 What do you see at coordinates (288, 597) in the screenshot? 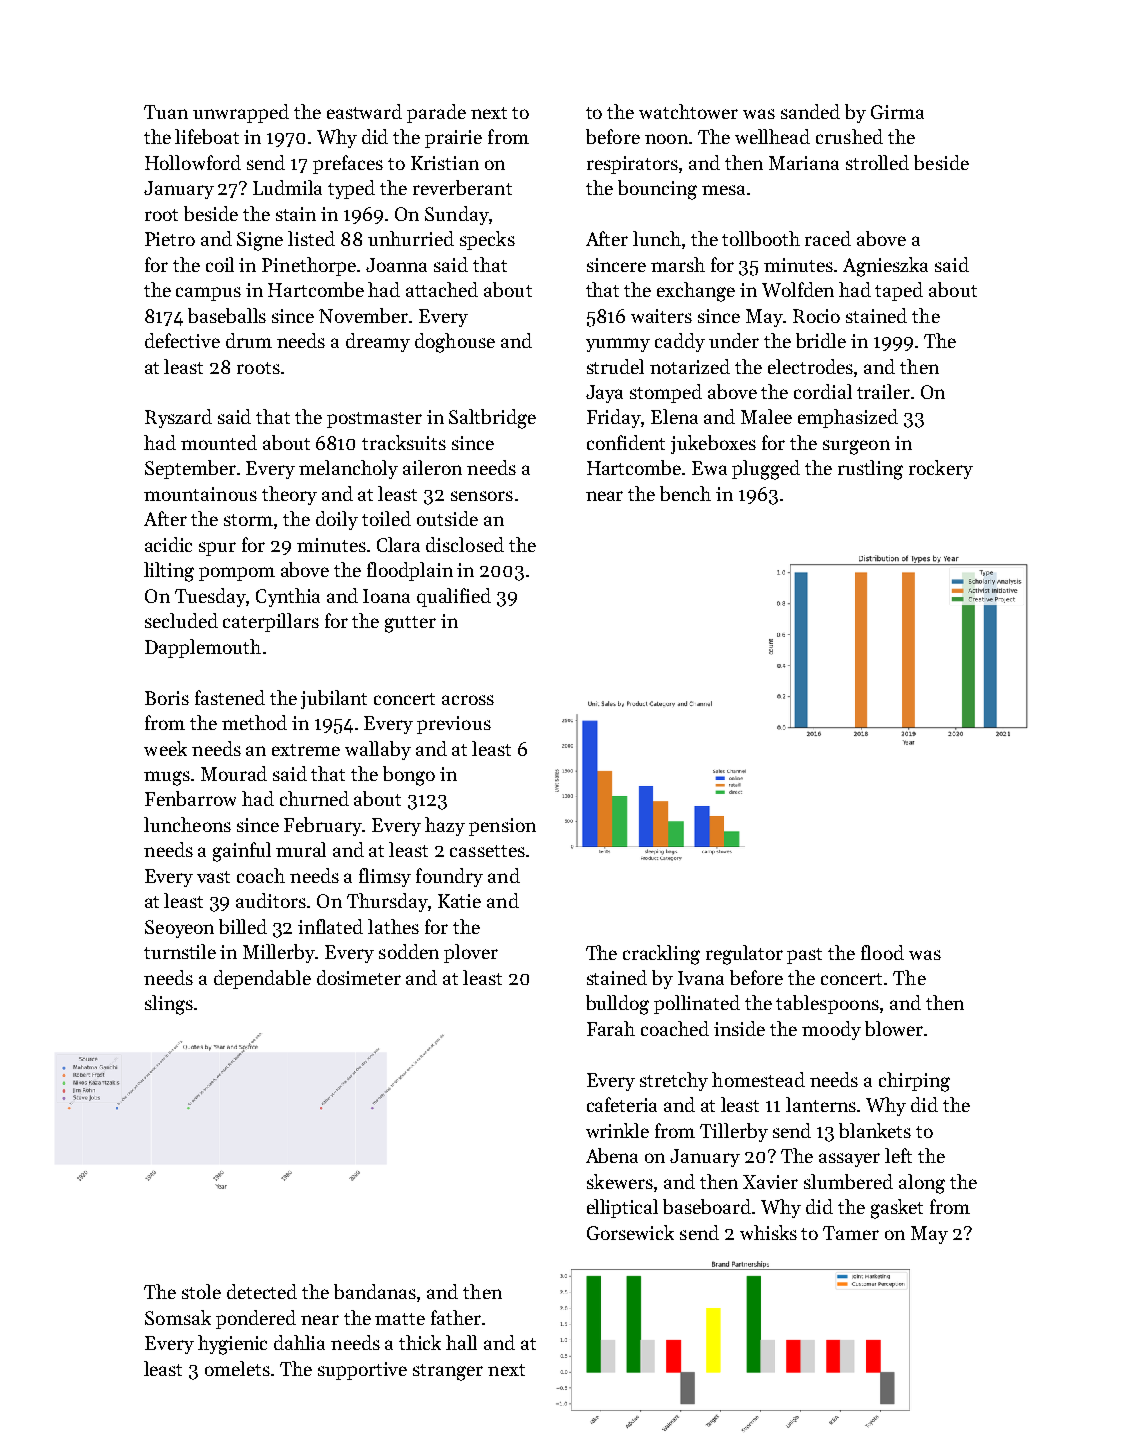
I see `Cynthia` at bounding box center [288, 597].
